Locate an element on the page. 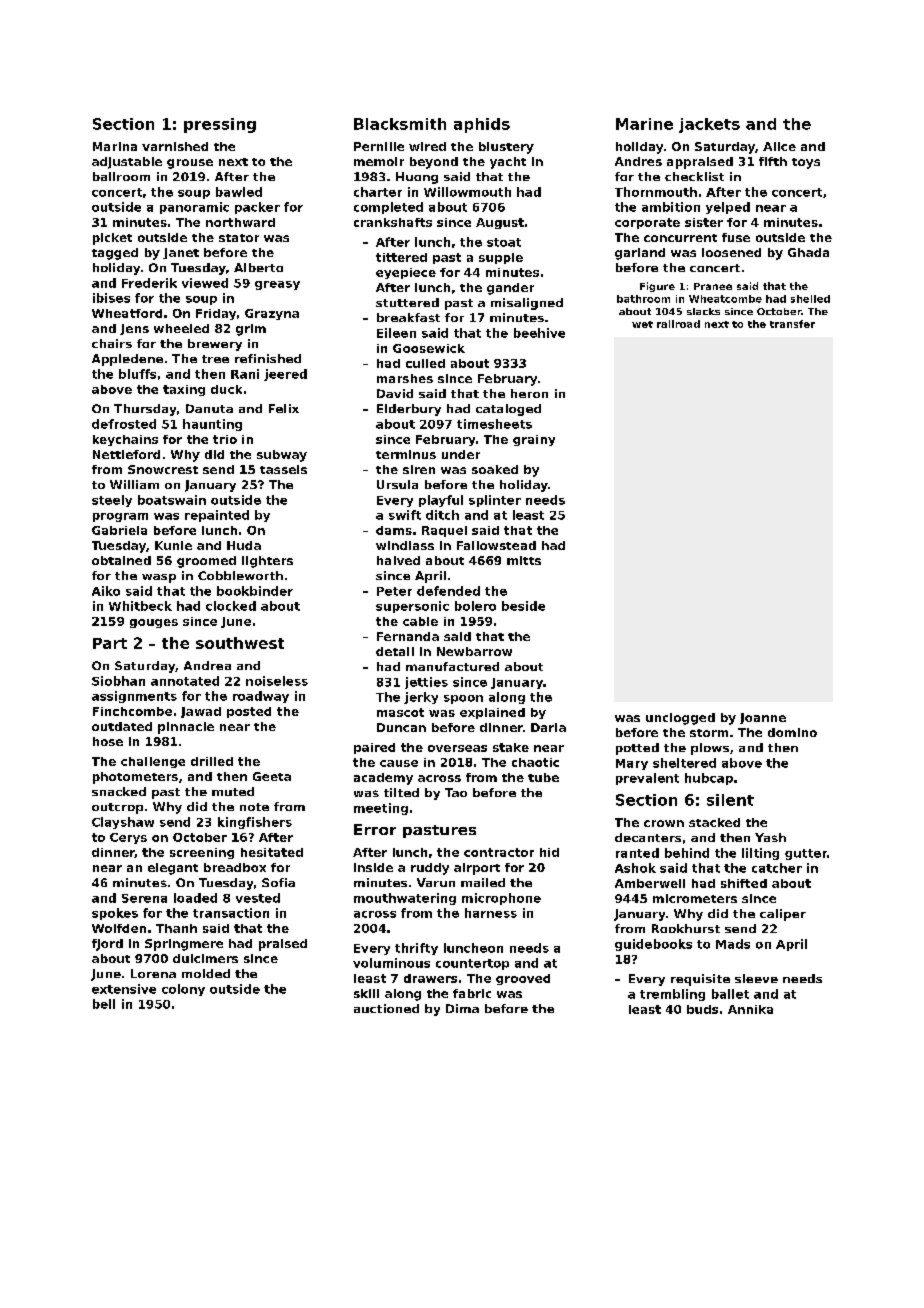  wet is located at coordinates (642, 324).
